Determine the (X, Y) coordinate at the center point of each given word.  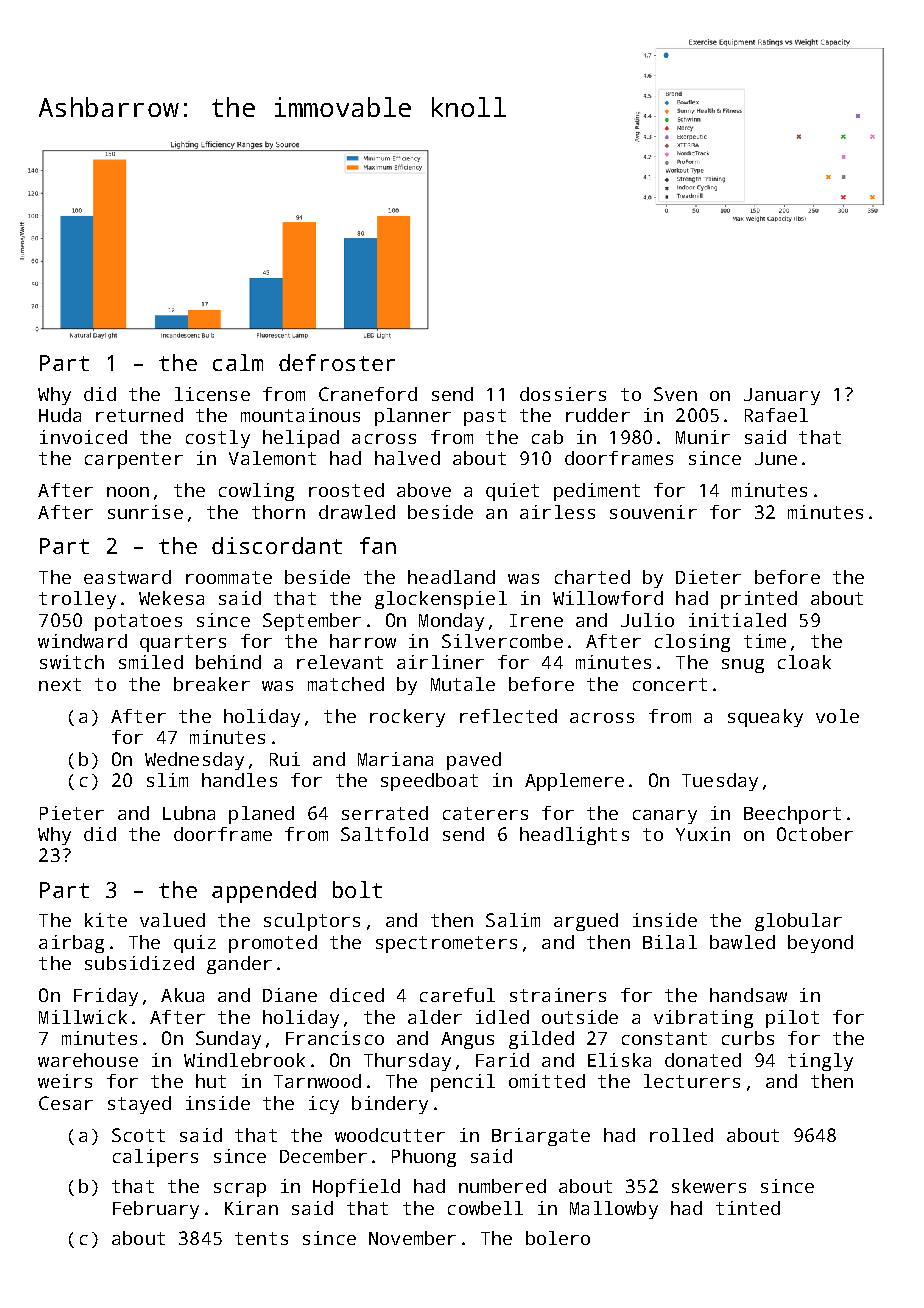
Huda (60, 415)
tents (261, 1238)
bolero (558, 1238)
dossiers (563, 394)
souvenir (653, 512)
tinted (748, 1208)
